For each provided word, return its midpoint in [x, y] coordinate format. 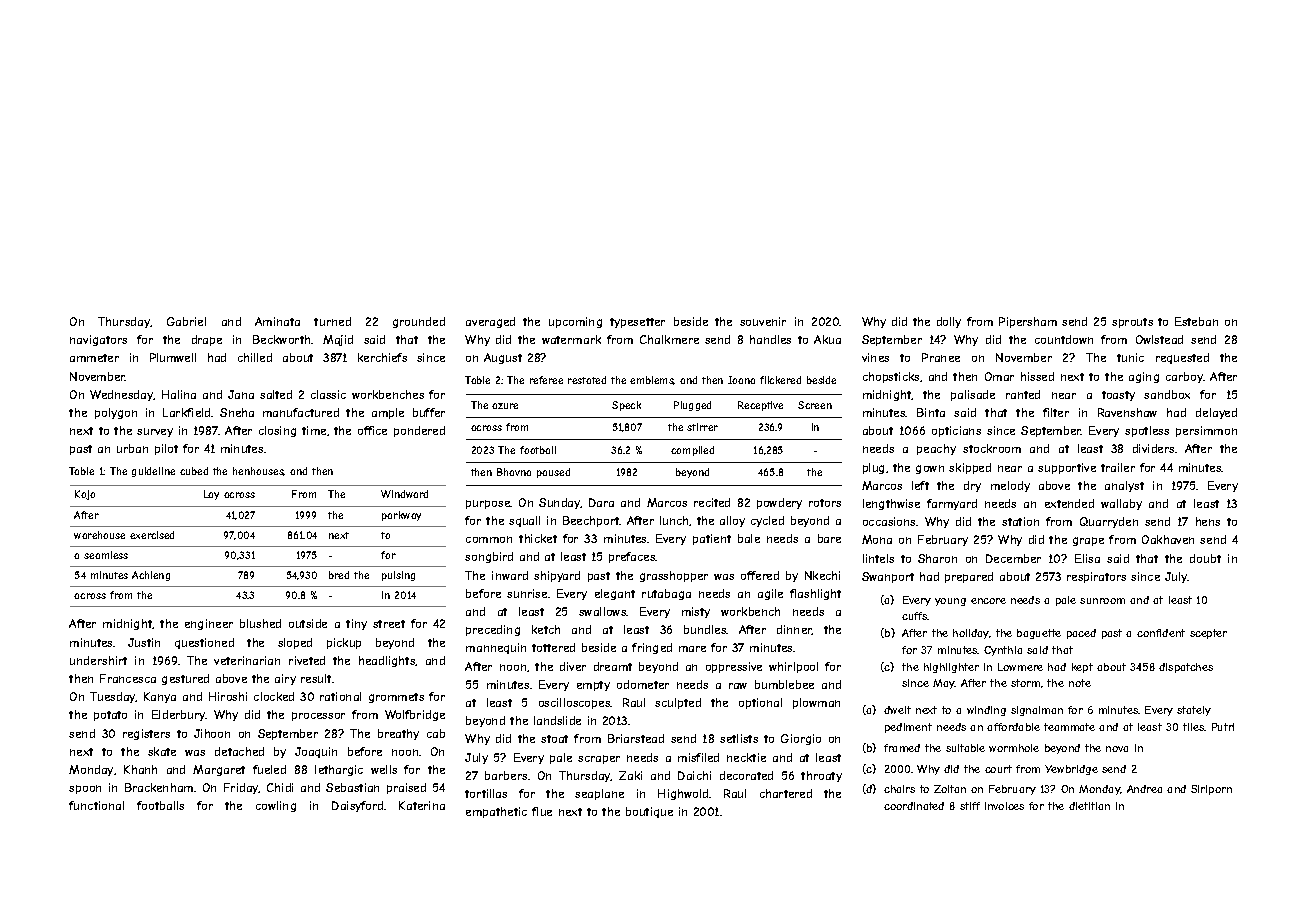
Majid [338, 340]
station [1020, 521]
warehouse [99, 535]
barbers [506, 775]
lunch [675, 521]
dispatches [1186, 668]
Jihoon [212, 733]
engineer [209, 624]
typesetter [637, 323]
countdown [1064, 339]
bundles [705, 629]
